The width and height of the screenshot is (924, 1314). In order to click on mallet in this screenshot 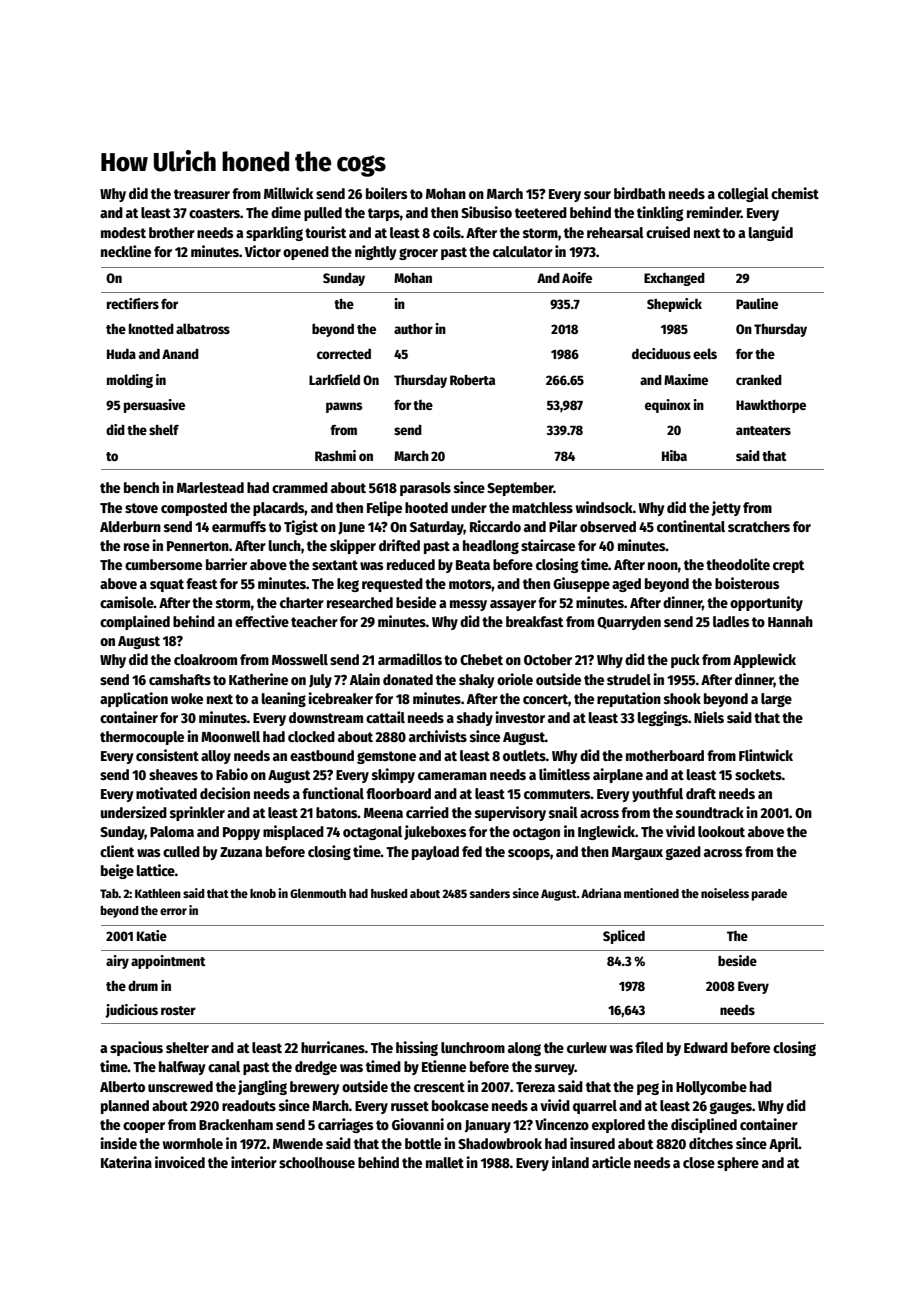, I will do `click(445, 1162)`.
